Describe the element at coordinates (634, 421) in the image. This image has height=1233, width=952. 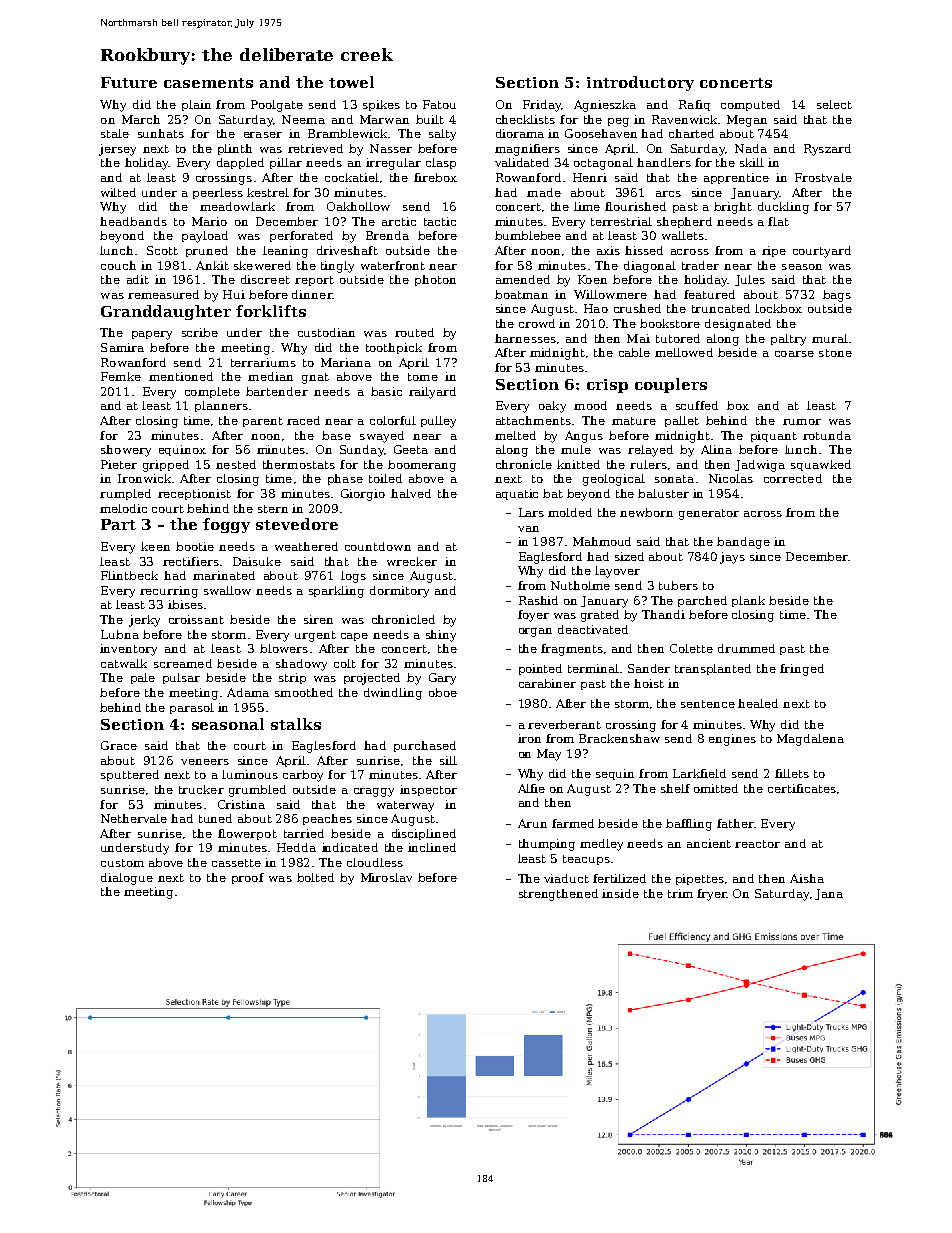
I see `mature` at that location.
